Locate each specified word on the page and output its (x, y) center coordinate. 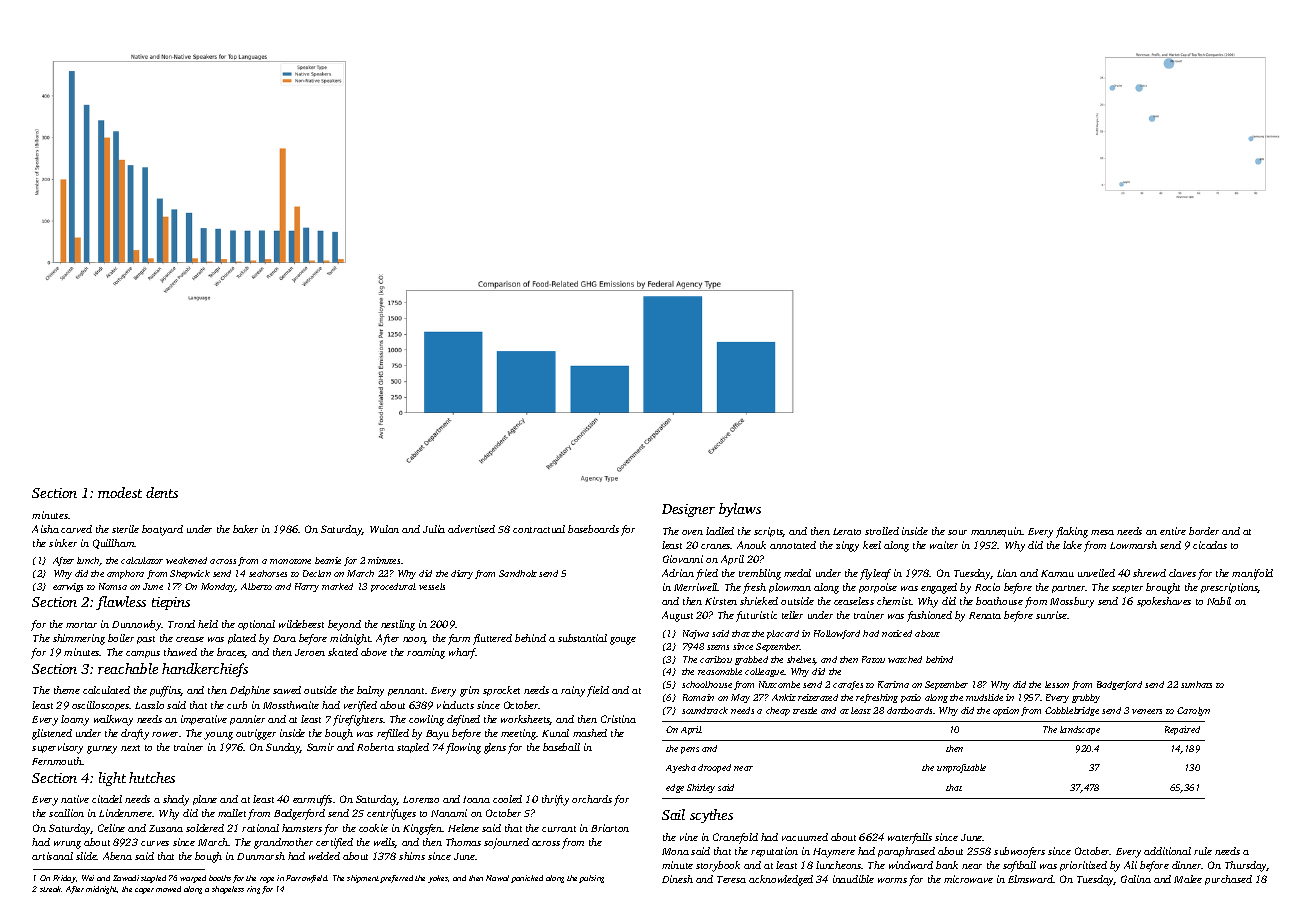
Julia (434, 529)
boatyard (162, 530)
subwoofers (1019, 852)
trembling (760, 574)
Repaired (1182, 730)
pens (690, 750)
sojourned (506, 843)
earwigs (68, 587)
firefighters (358, 720)
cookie (373, 828)
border (1204, 531)
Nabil (1219, 601)
